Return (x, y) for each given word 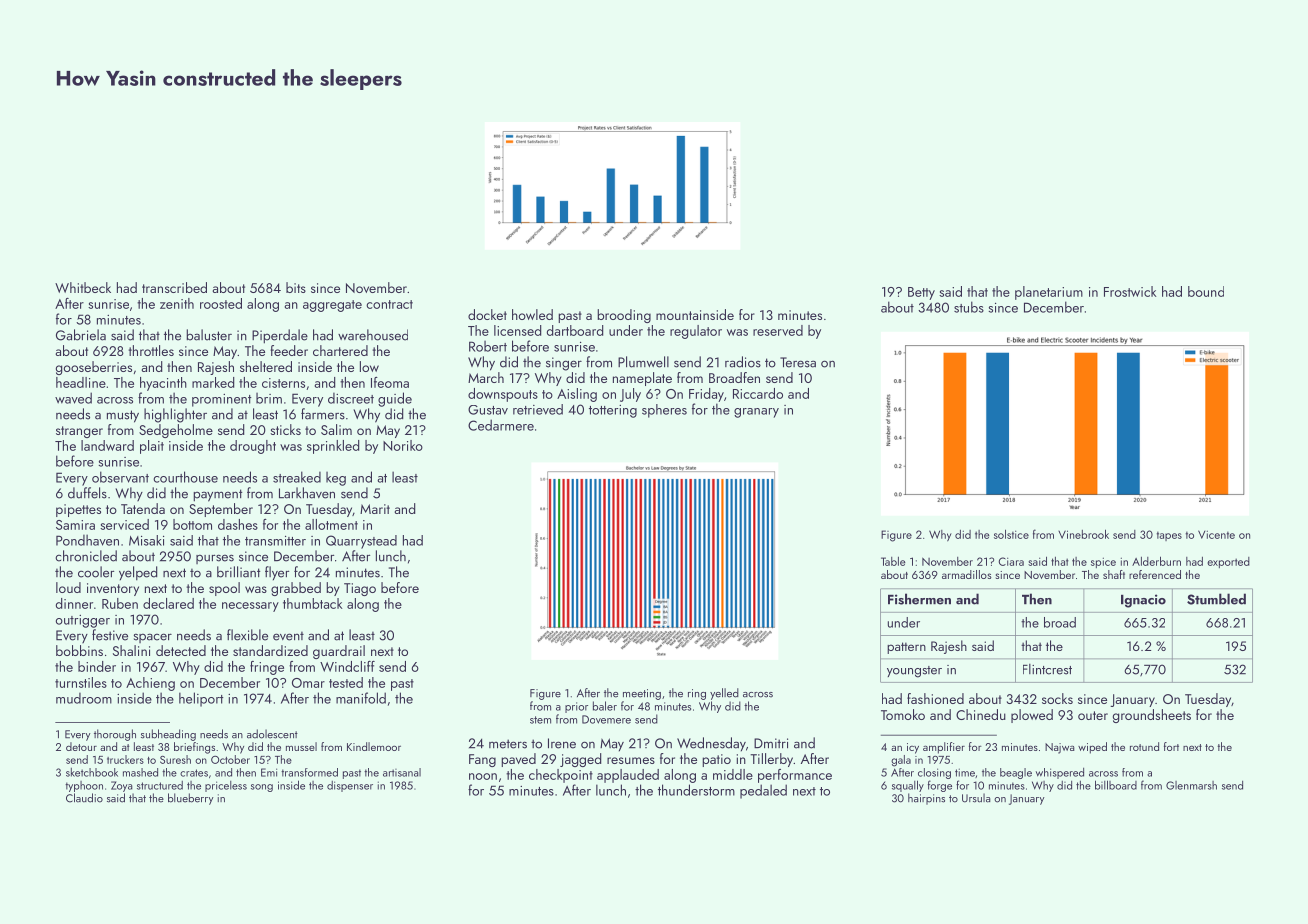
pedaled (763, 791)
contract (389, 304)
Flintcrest (1047, 669)
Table (893, 561)
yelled (724, 694)
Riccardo (758, 393)
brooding (624, 316)
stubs (969, 307)
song (262, 788)
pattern (906, 648)
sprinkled (333, 447)
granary (756, 413)
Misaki (146, 540)
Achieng (150, 684)
